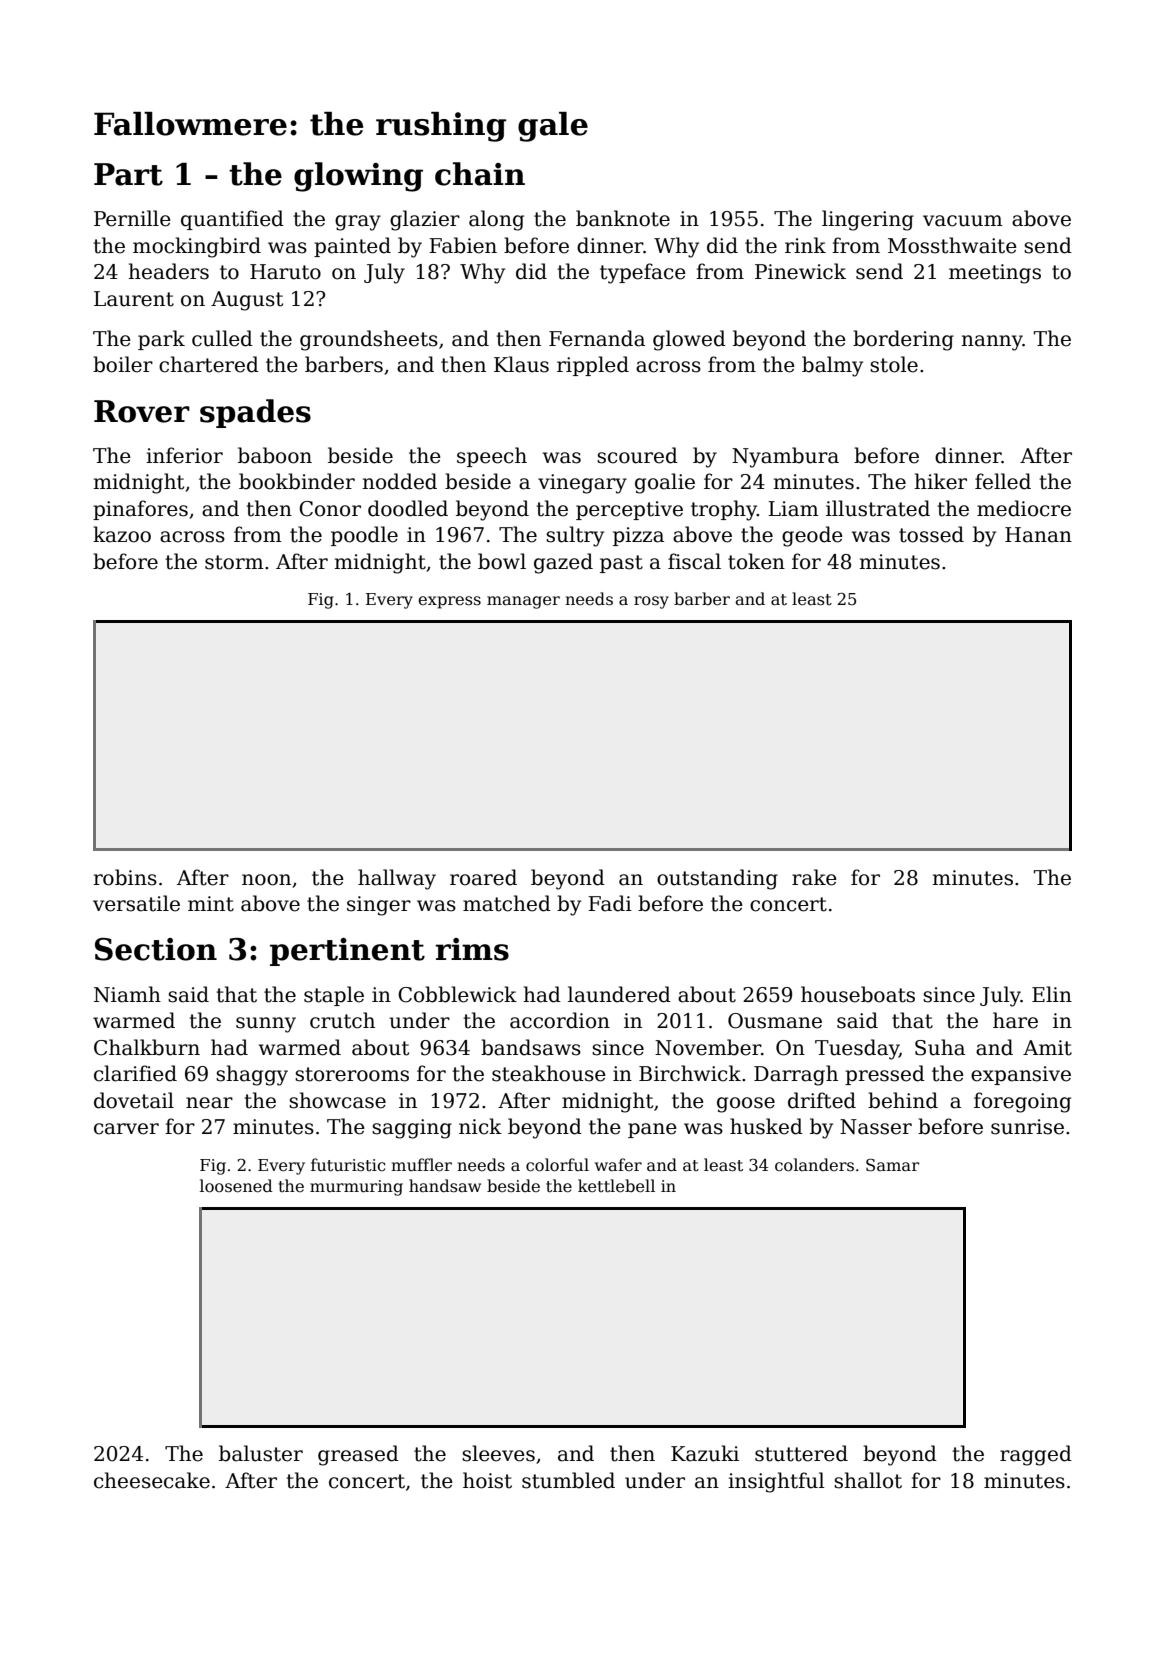  Describe the element at coordinates (122, 534) in the screenshot. I see `kazoo` at that location.
